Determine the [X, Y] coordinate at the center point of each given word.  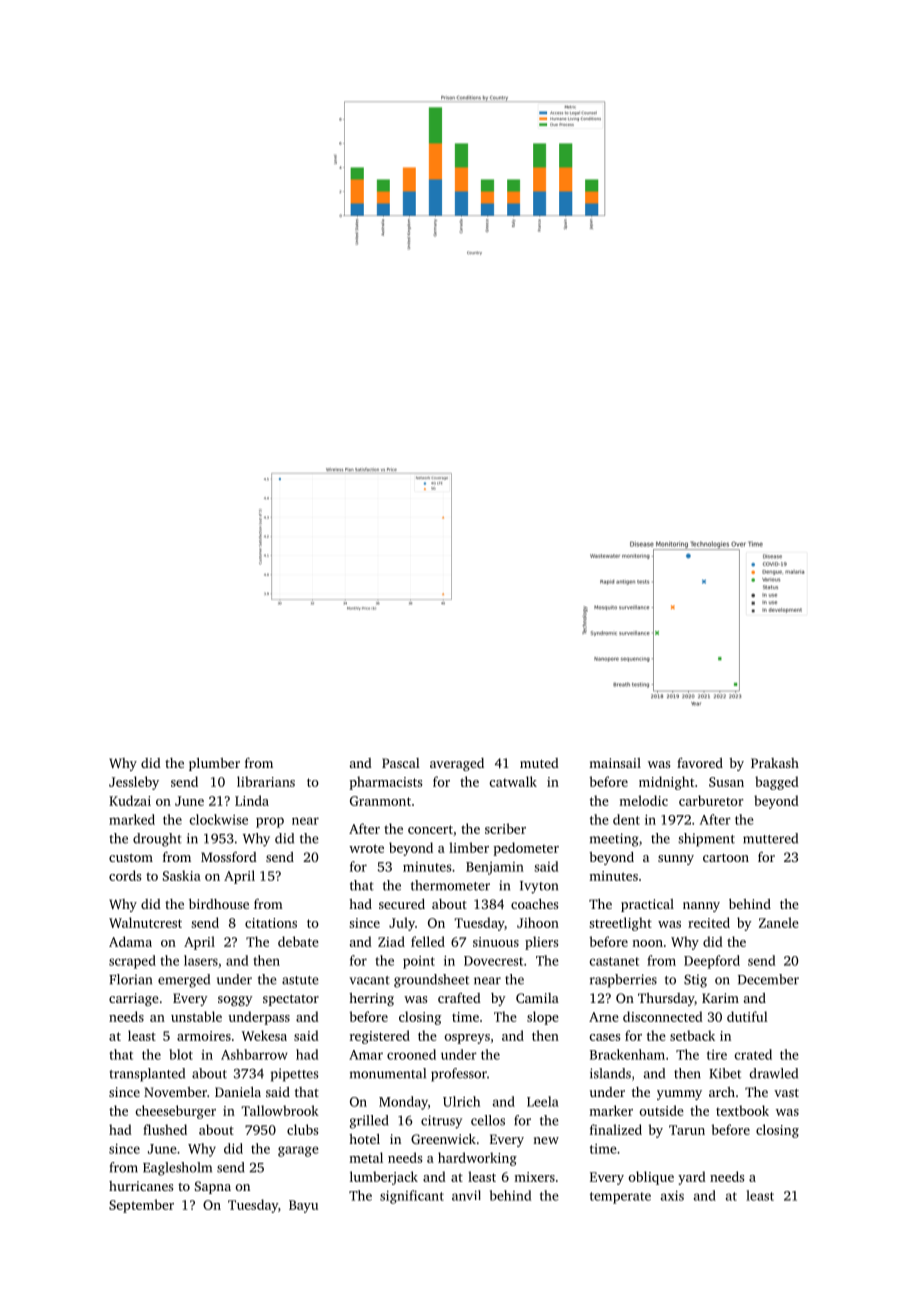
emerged [184, 981]
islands [610, 1073]
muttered [770, 838]
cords [125, 875]
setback [692, 1035]
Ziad [391, 941]
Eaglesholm [177, 1169]
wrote [366, 848]
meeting [614, 840]
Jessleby [134, 783]
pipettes [295, 1075]
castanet [614, 961]
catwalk [513, 781]
